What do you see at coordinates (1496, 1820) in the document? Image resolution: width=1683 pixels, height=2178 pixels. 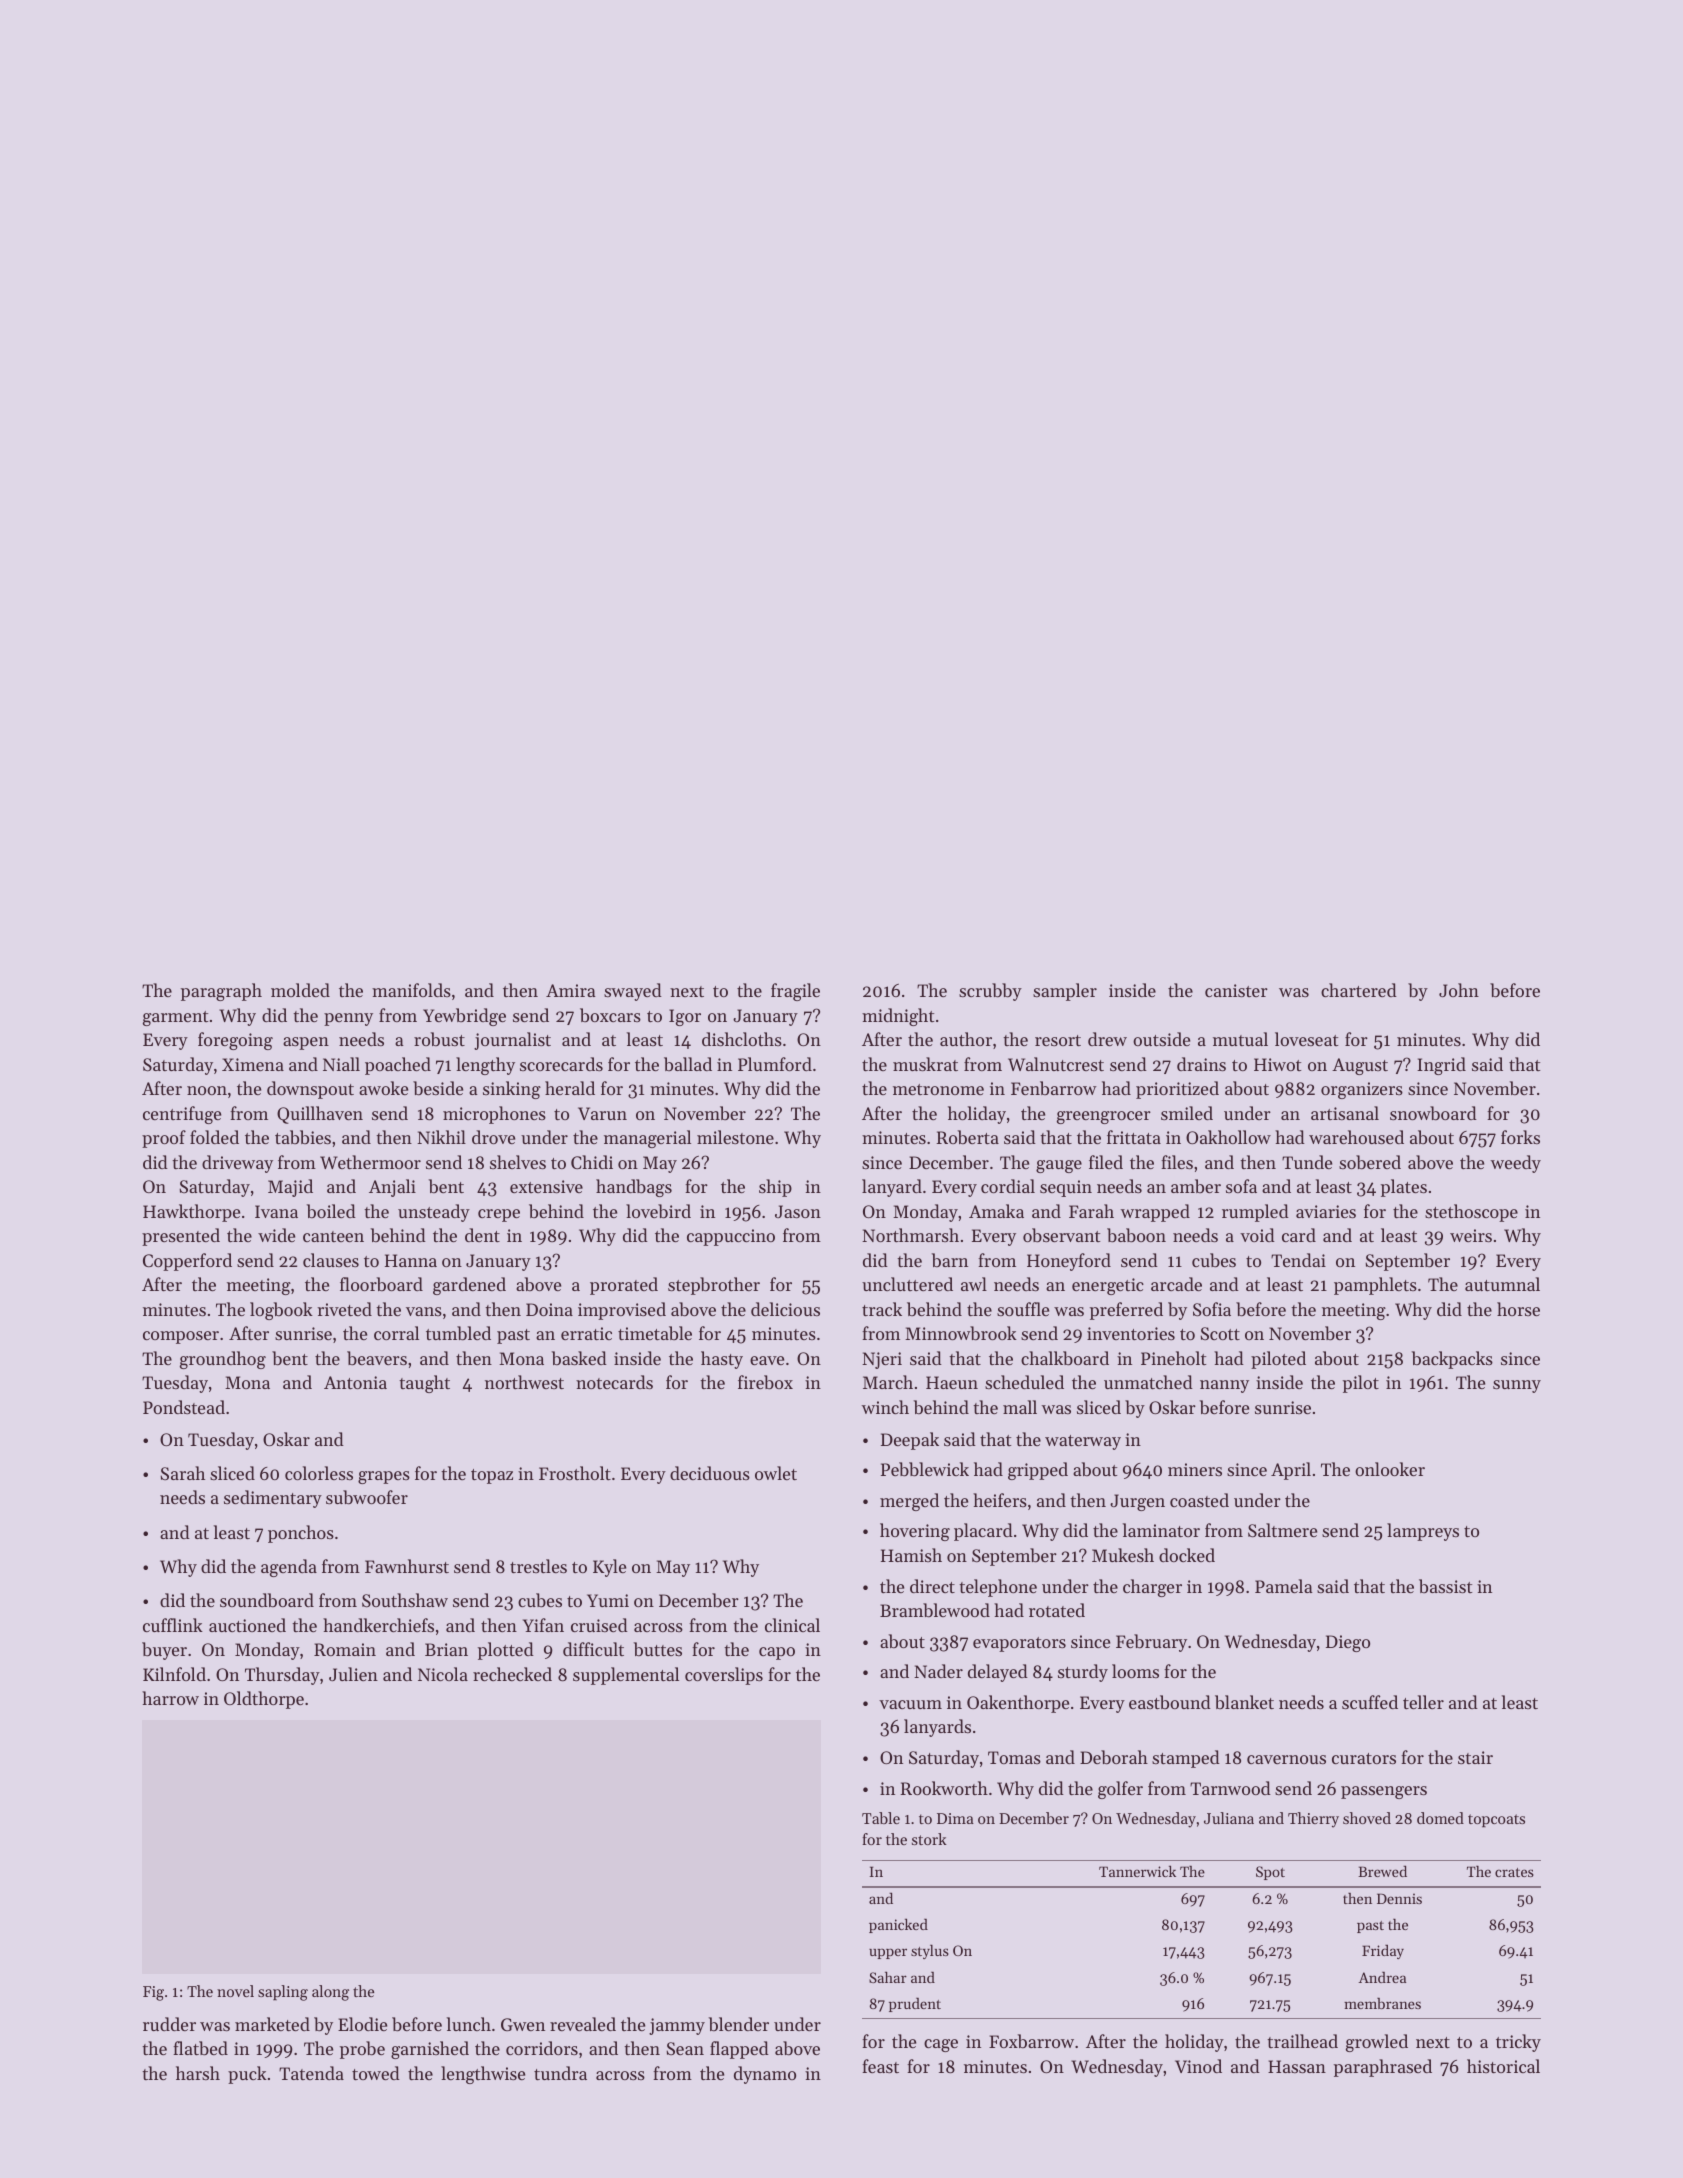 I see `topcoats` at bounding box center [1496, 1820].
